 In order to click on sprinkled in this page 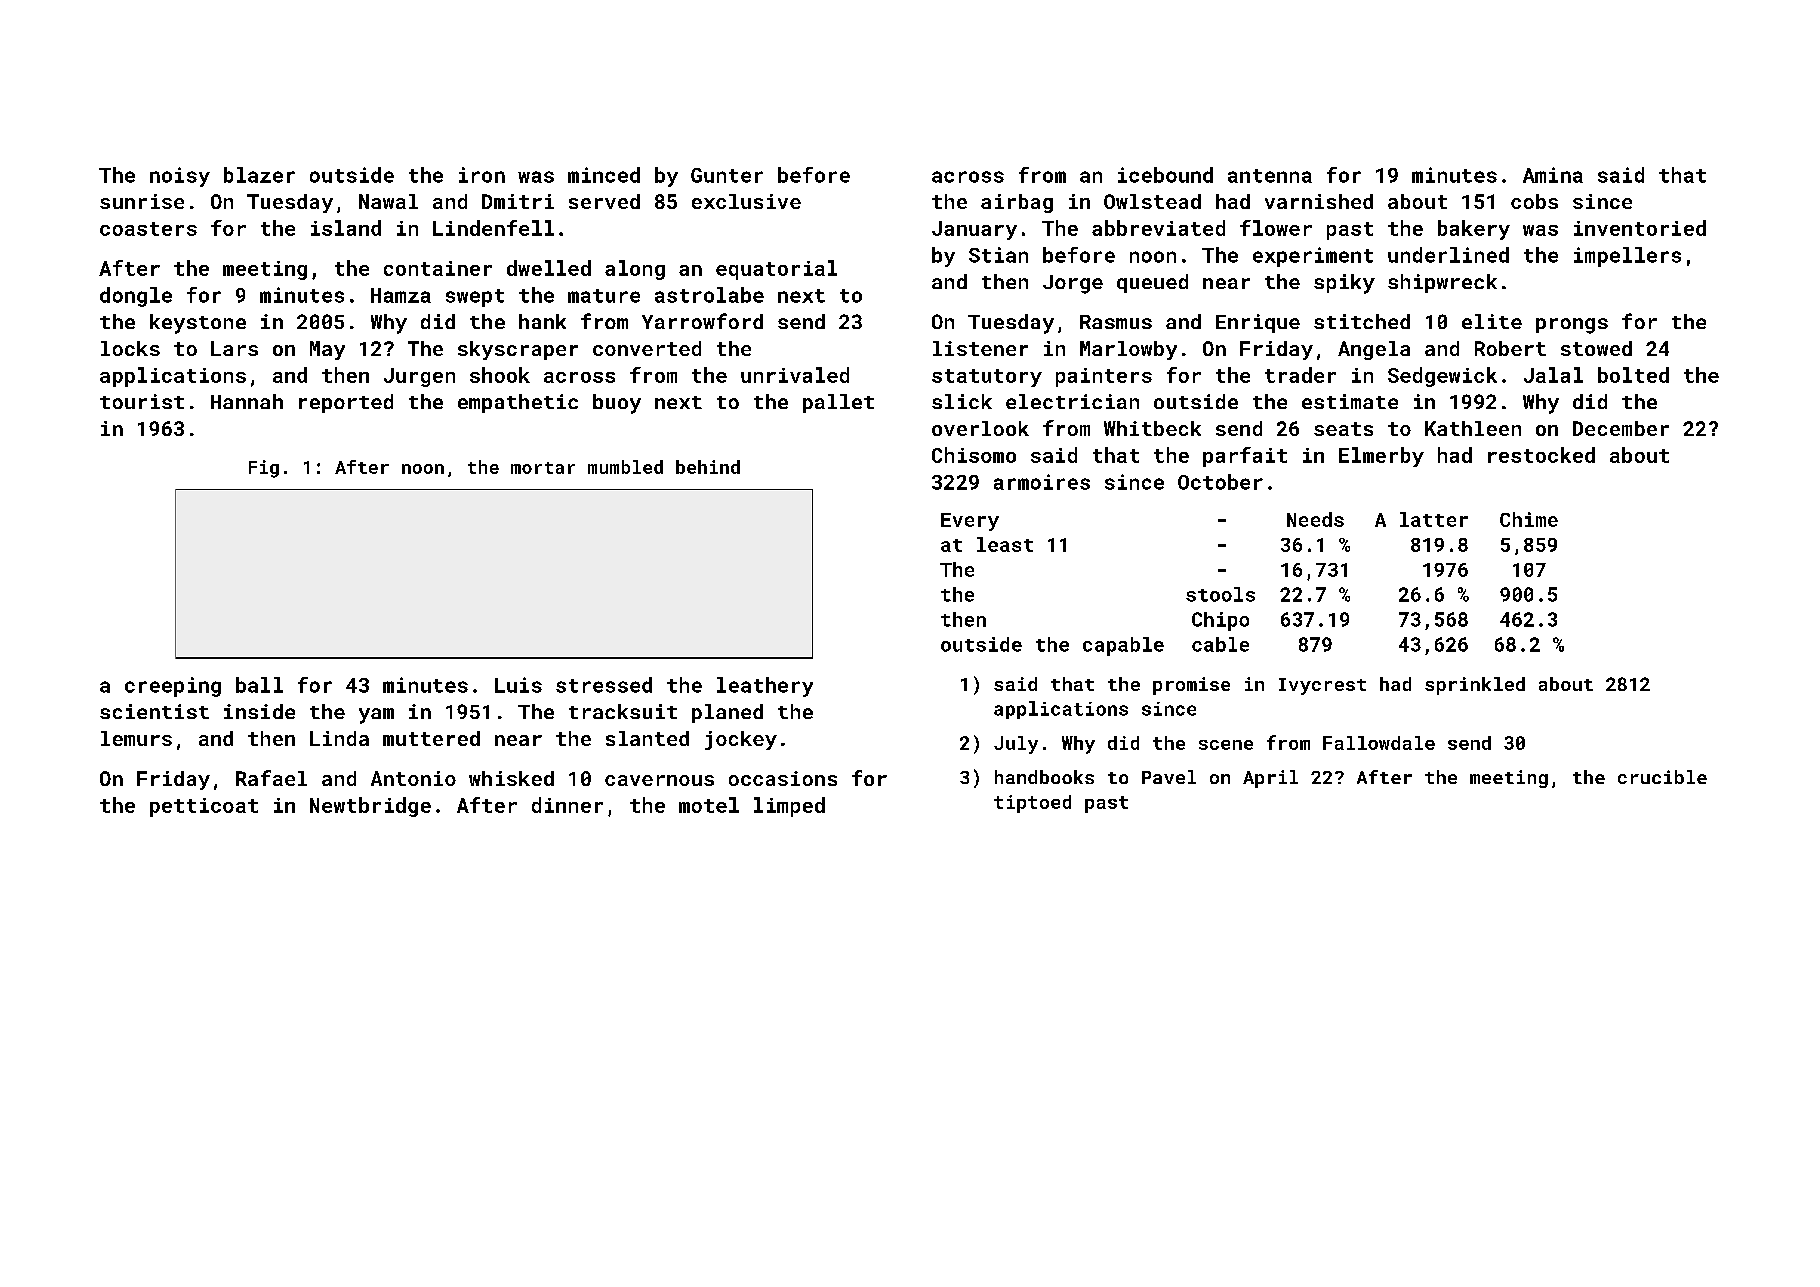, I will do `click(1475, 686)`.
